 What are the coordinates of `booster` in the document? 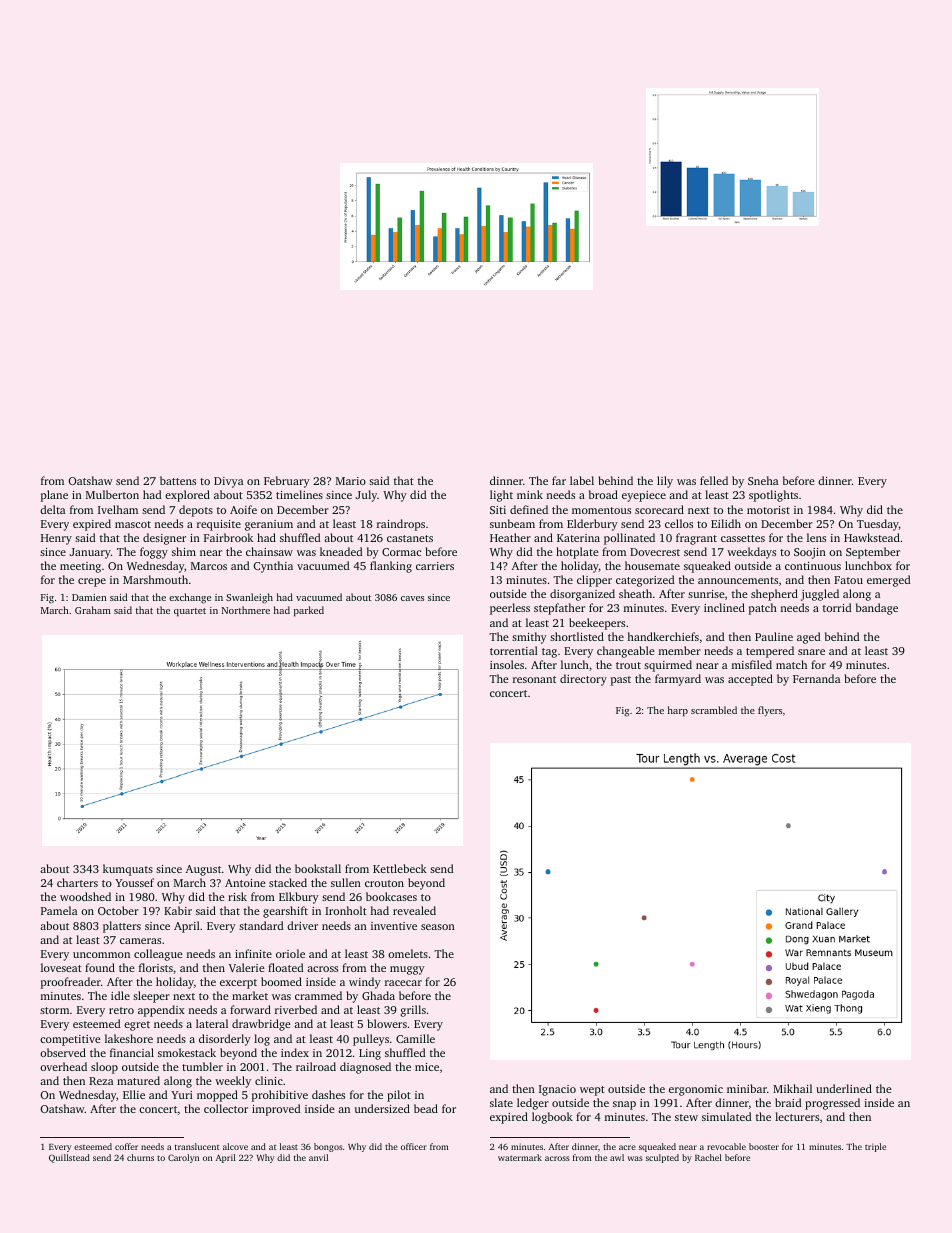 It's located at (764, 1146).
